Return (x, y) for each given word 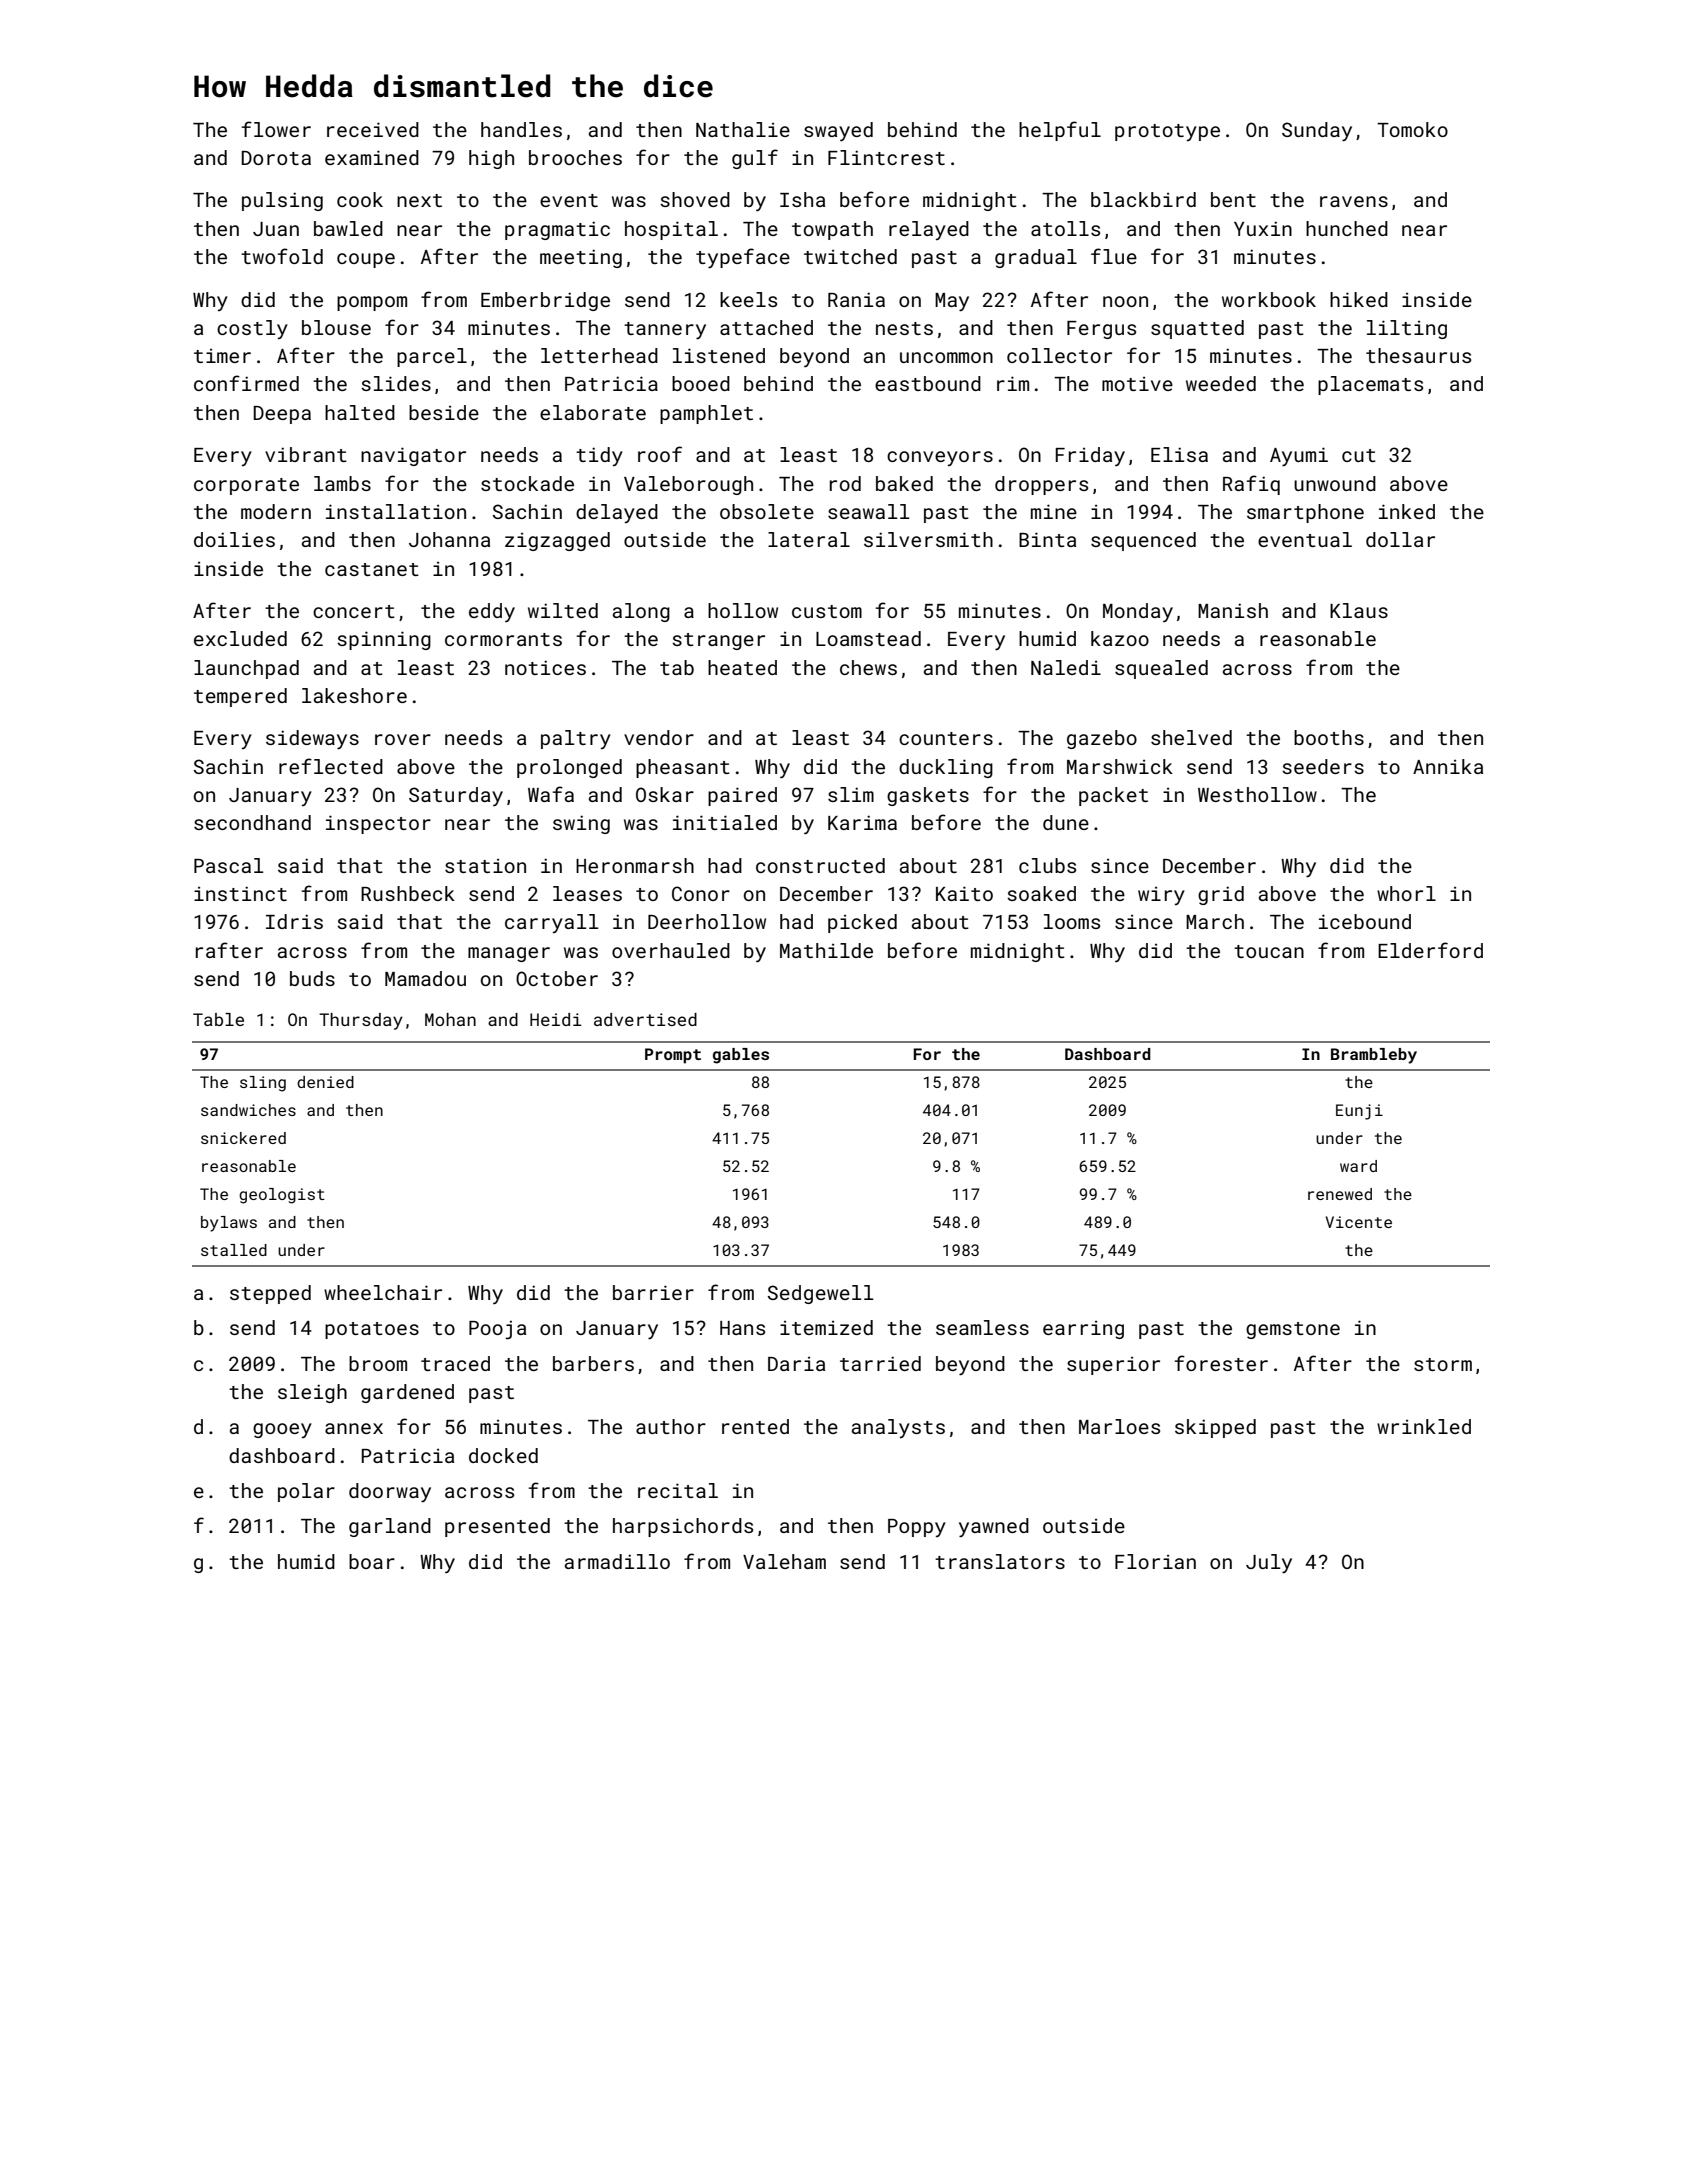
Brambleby (1374, 1056)
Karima (862, 822)
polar (306, 1492)
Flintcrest (886, 157)
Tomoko (1412, 129)
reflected (331, 766)
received (373, 129)
